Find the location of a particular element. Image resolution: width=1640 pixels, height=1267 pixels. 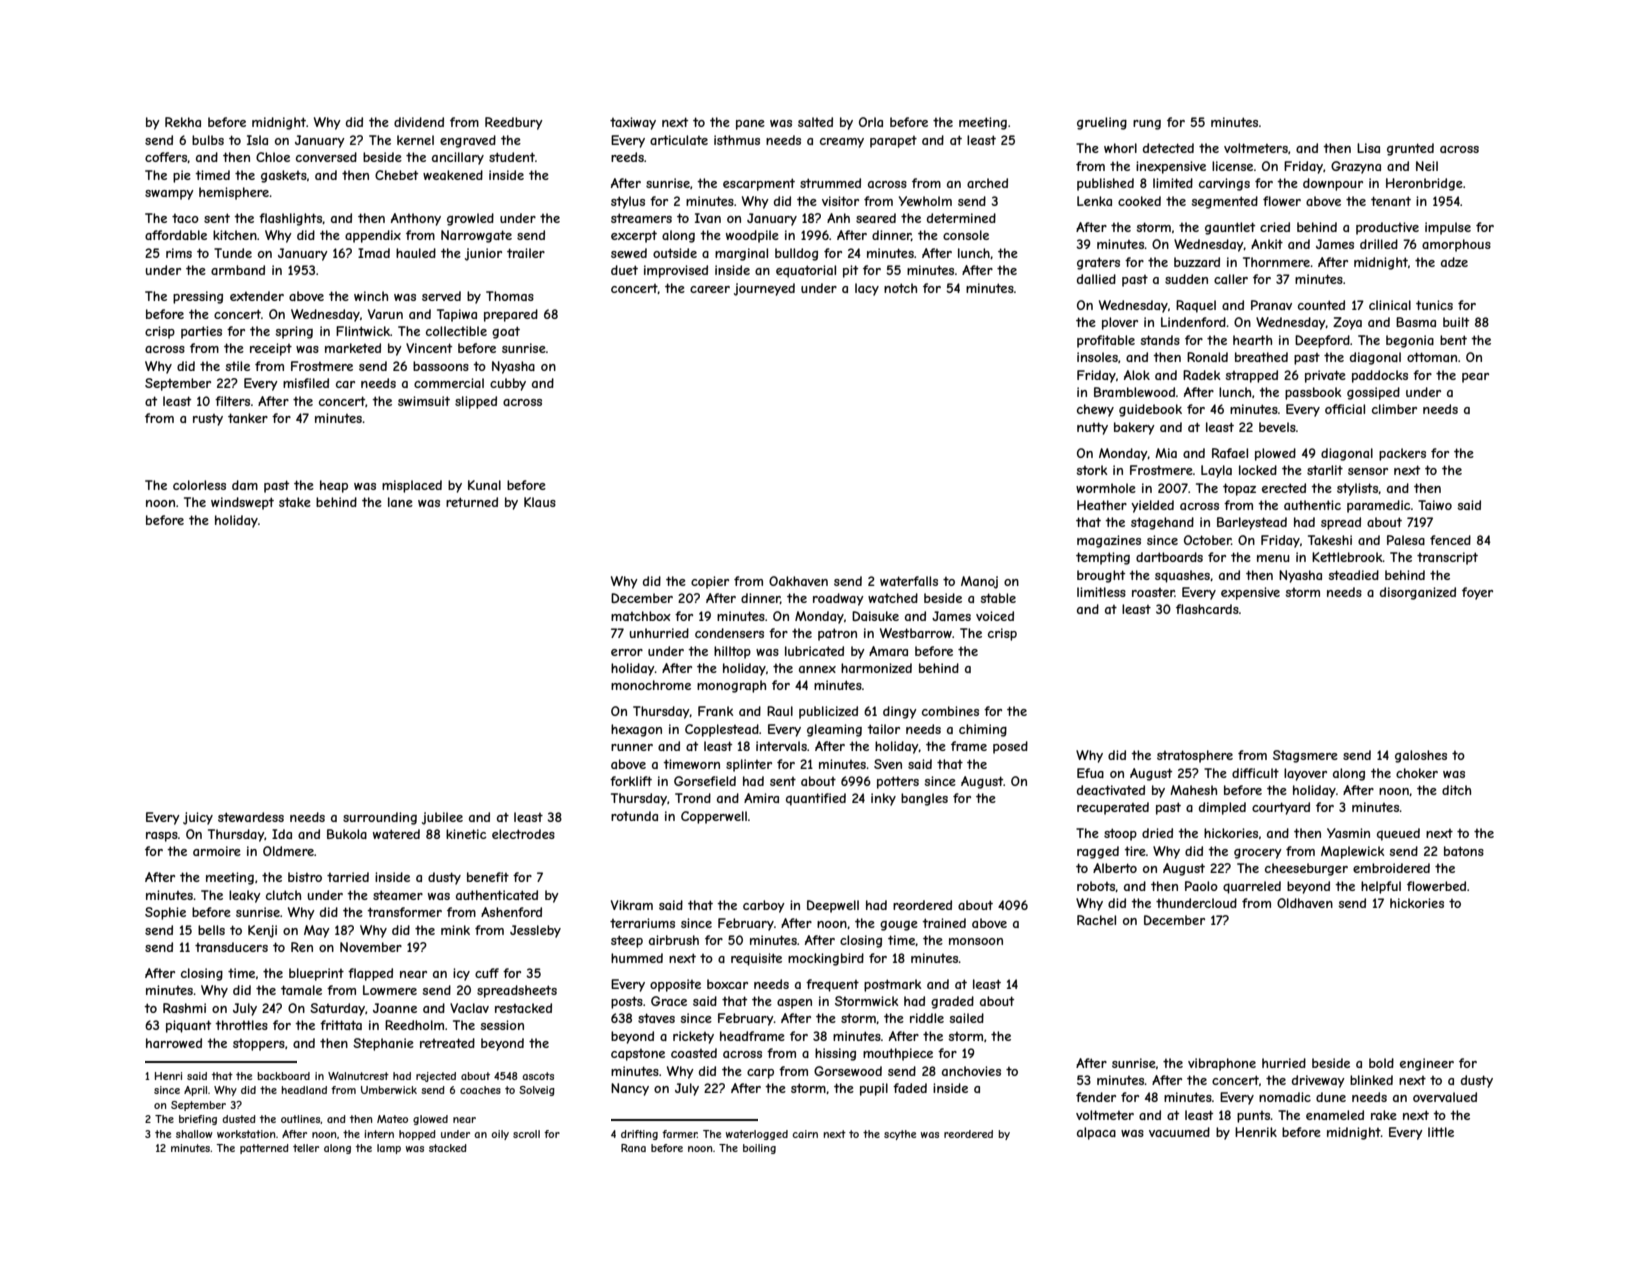

briefing is located at coordinates (198, 1120).
